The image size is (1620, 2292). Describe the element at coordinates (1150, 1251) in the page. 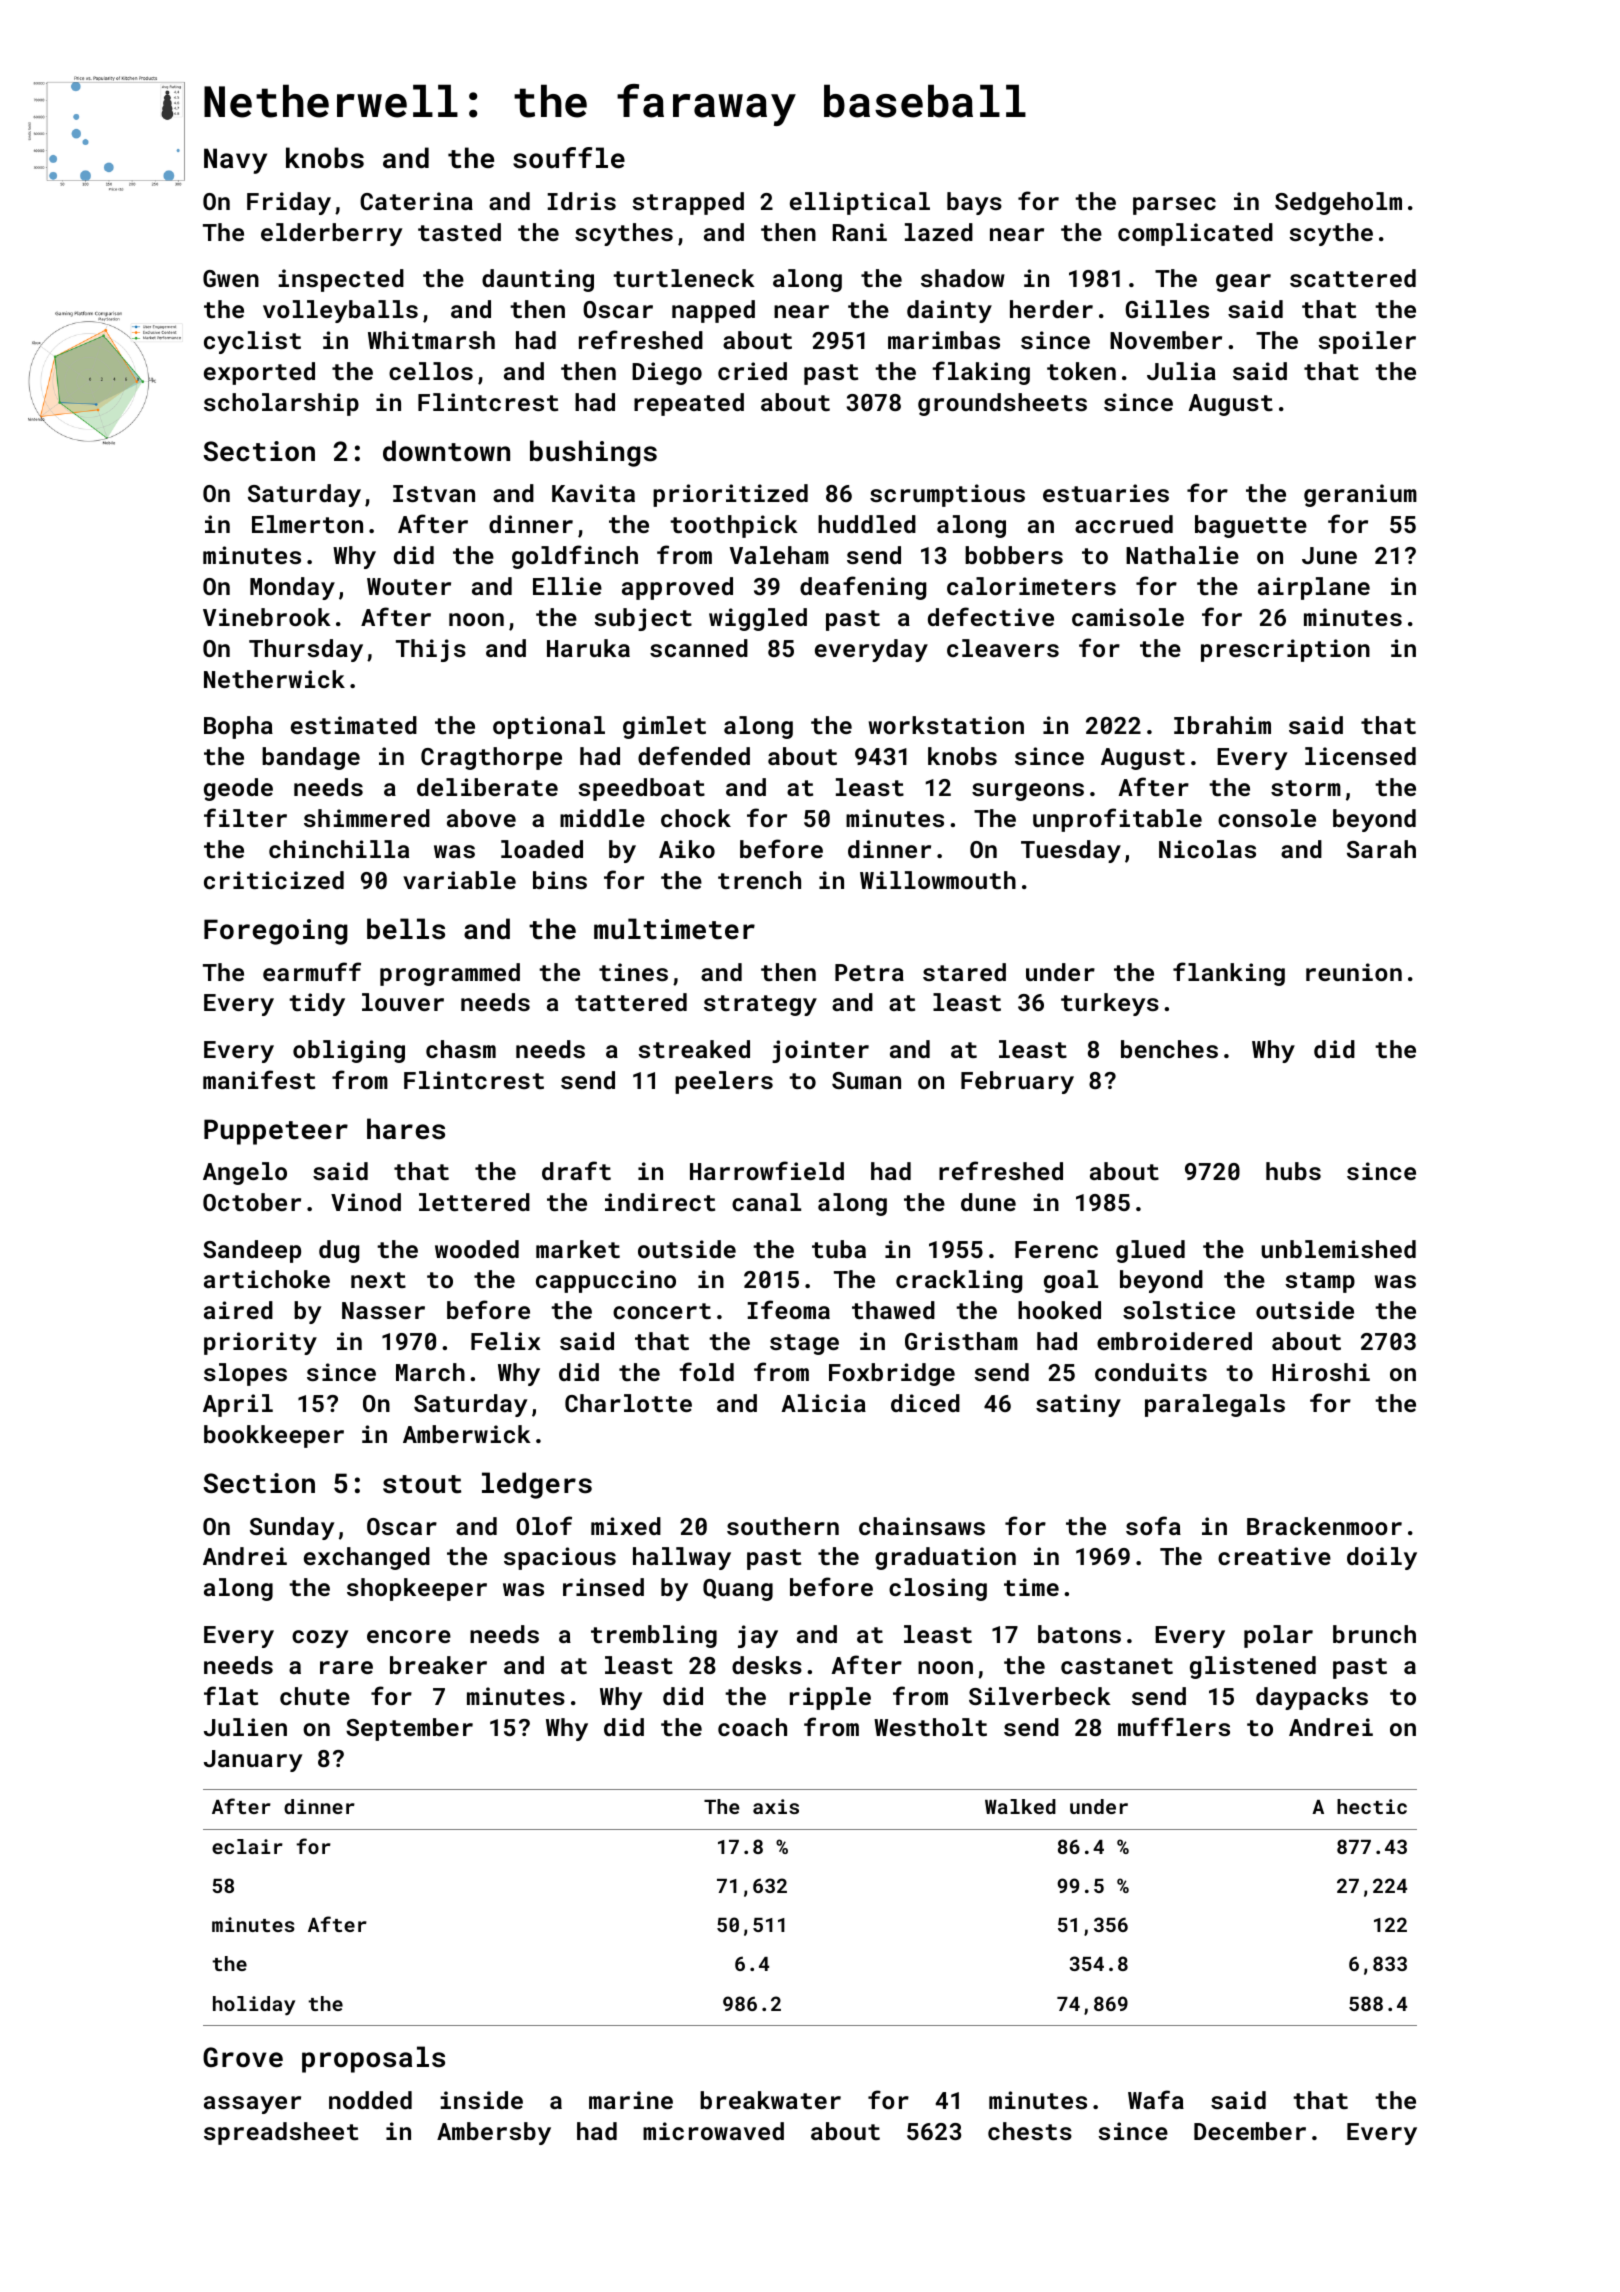

I see `glued` at that location.
